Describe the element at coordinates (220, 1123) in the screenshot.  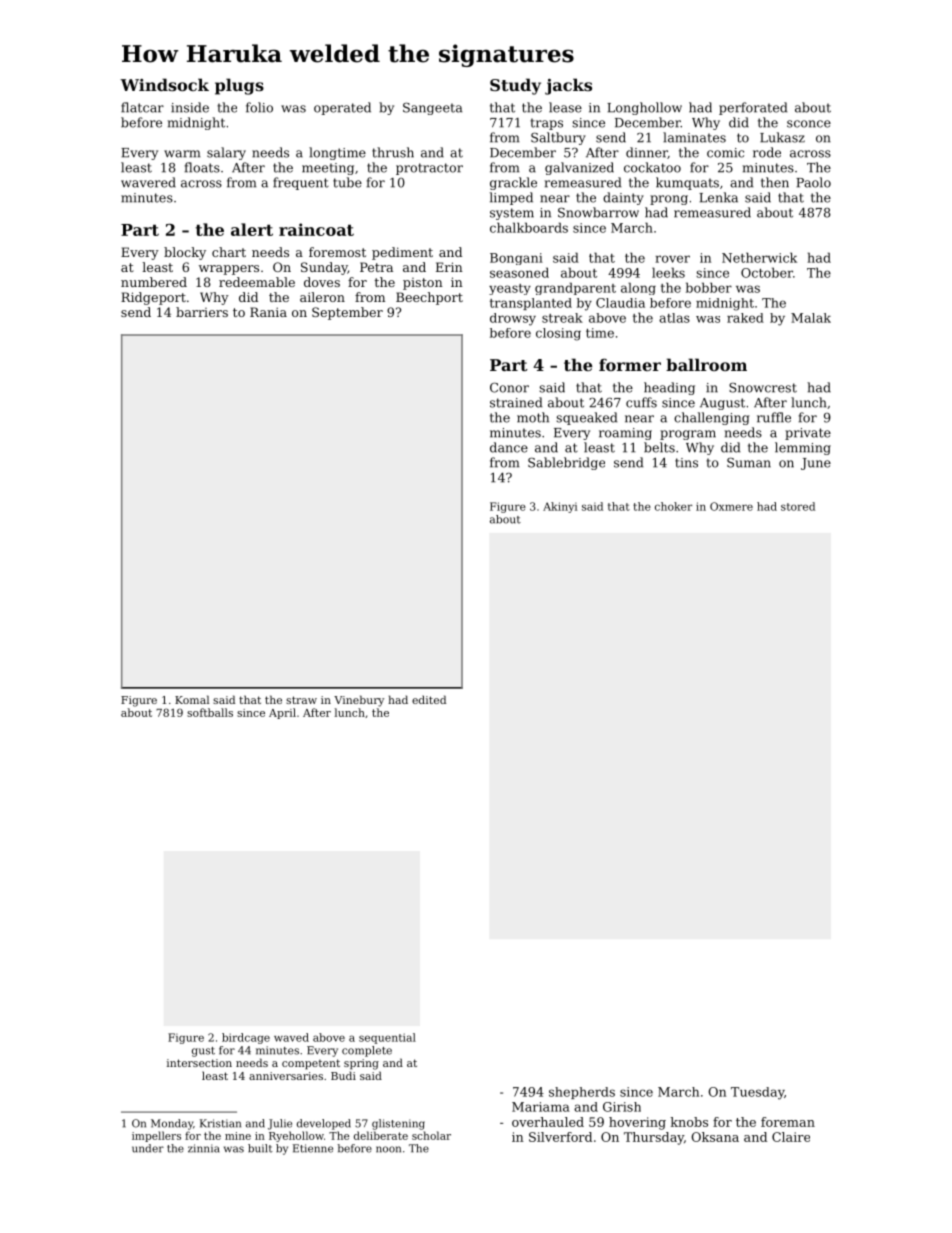
I see `Kristian` at that location.
